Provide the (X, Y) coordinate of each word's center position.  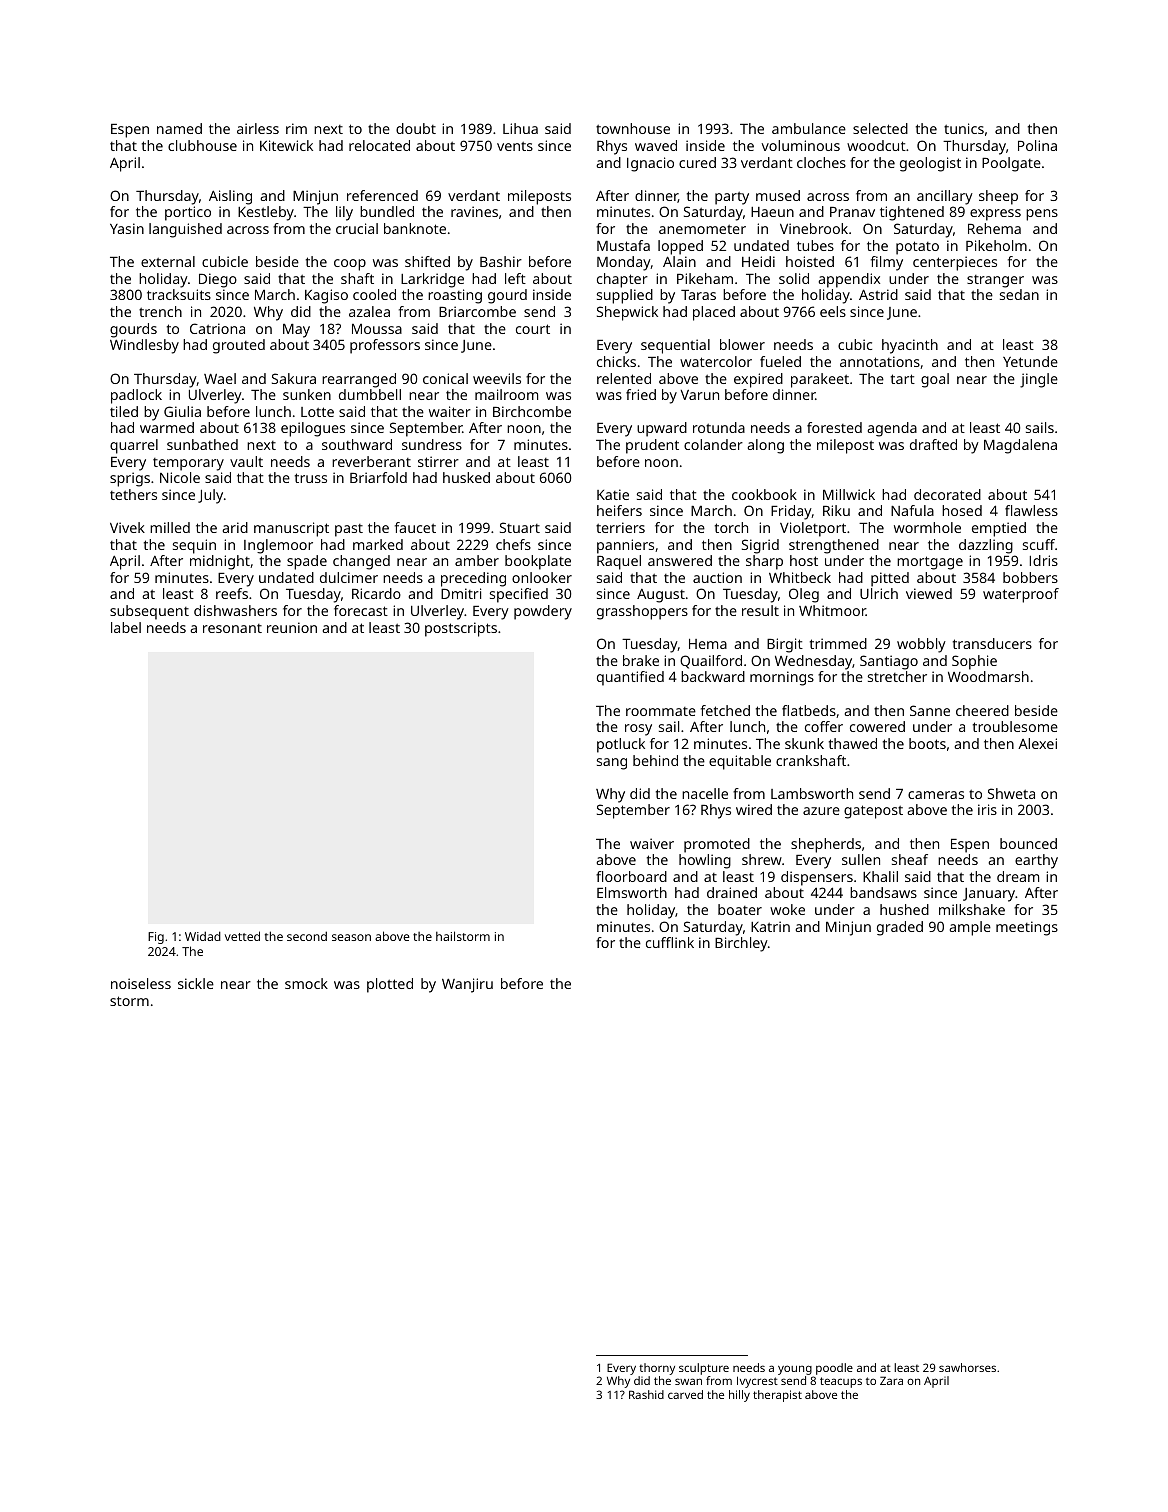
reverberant (371, 461)
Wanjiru (467, 985)
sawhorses (967, 1367)
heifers (619, 510)
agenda (892, 429)
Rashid (646, 1394)
